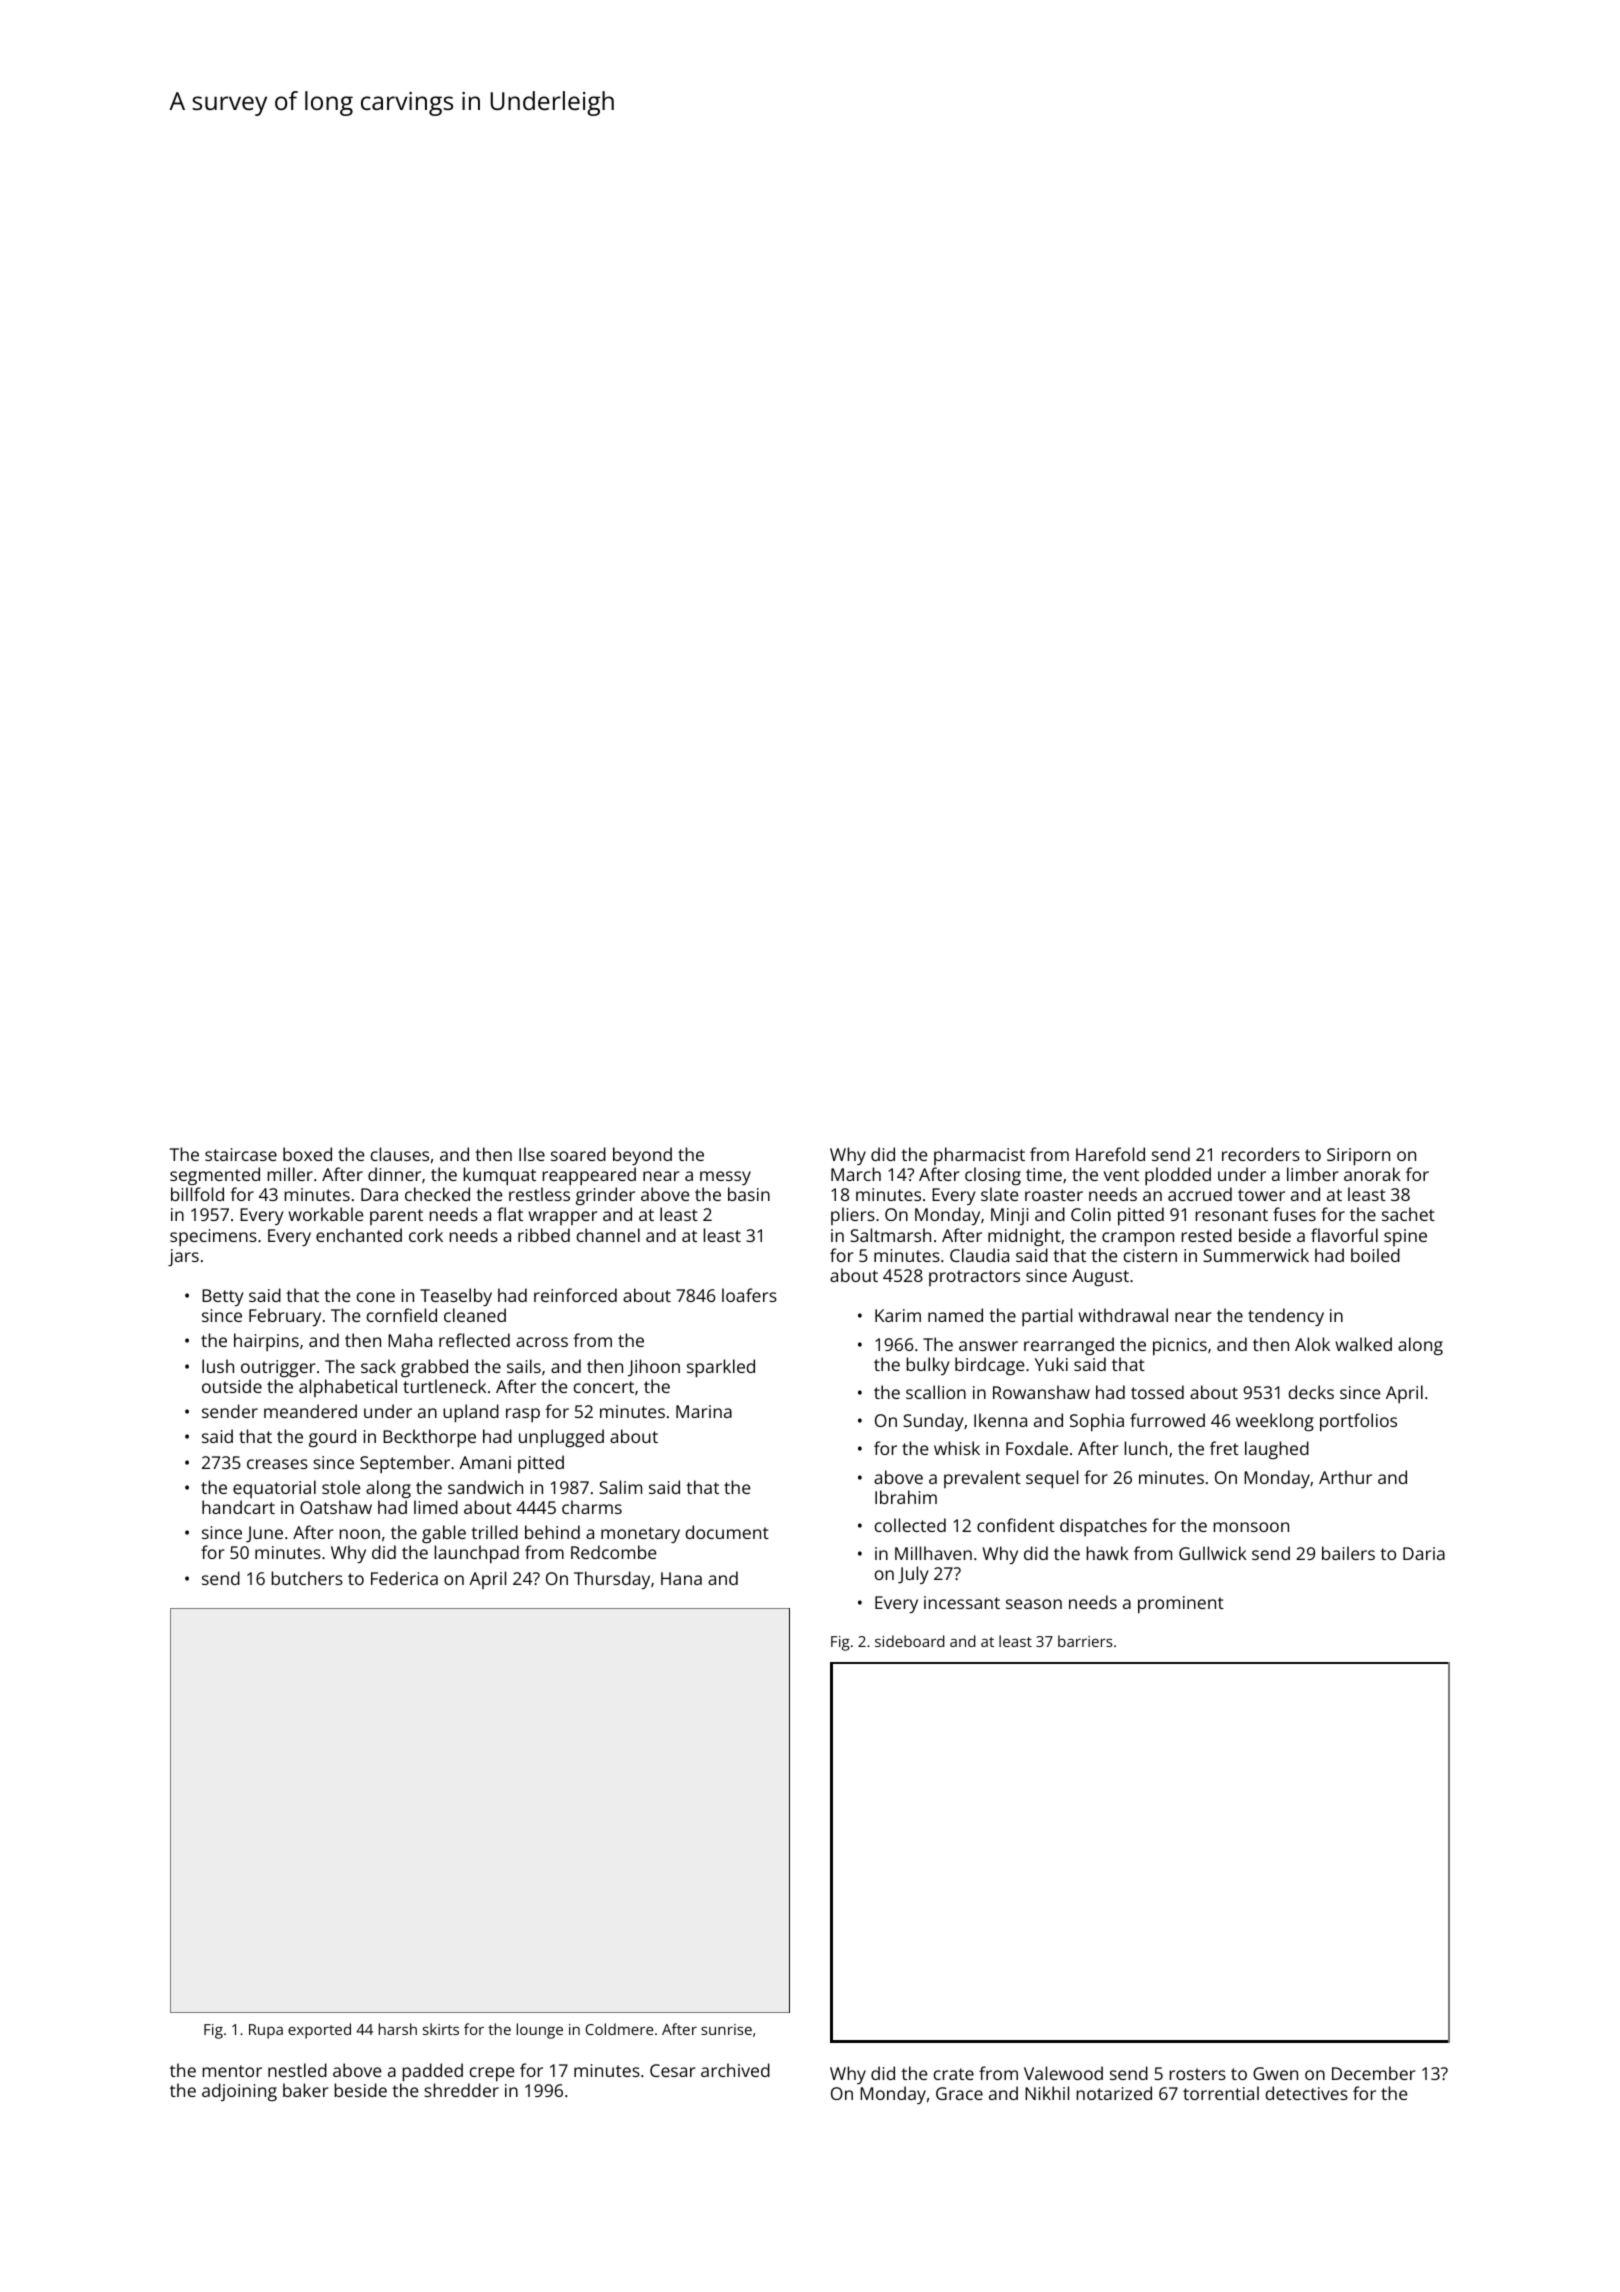  What do you see at coordinates (239, 2092) in the document?
I see `adjoining` at bounding box center [239, 2092].
